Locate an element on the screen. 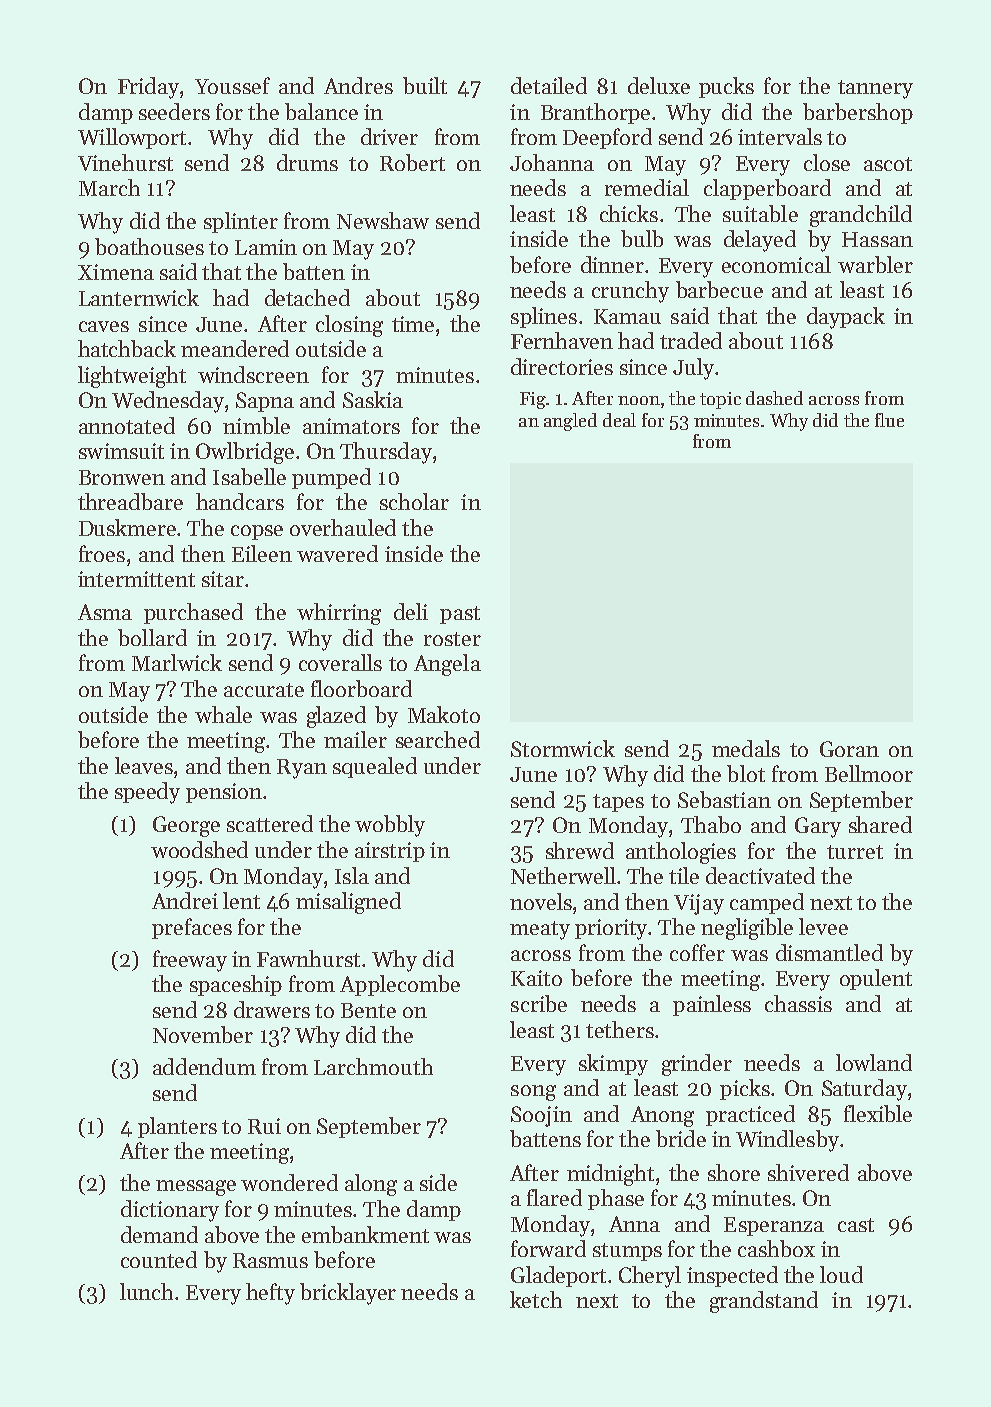 This screenshot has height=1407, width=991. Willowport is located at coordinates (132, 138).
